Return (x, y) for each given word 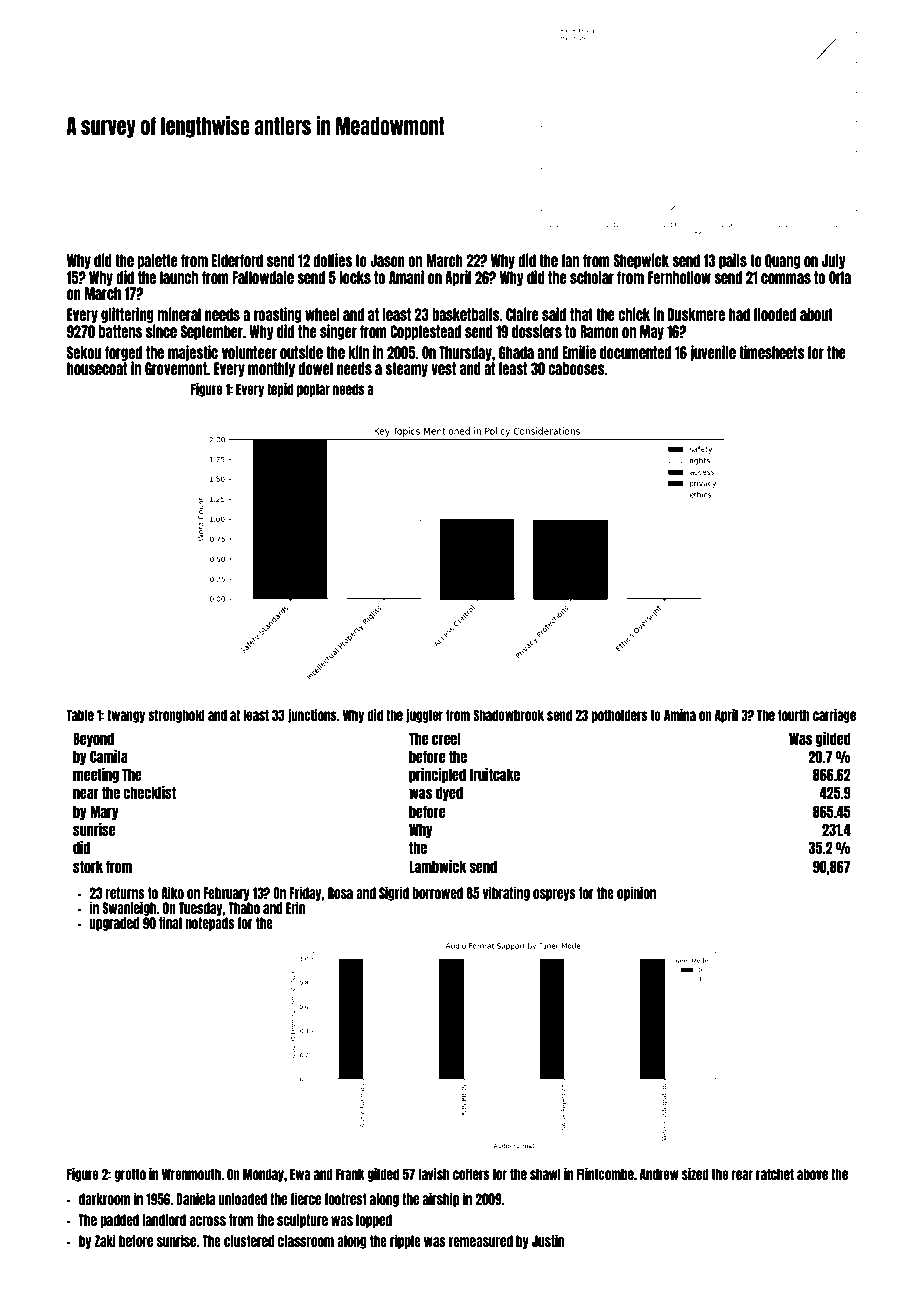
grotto (130, 1175)
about (816, 314)
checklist (149, 792)
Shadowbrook (508, 715)
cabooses (576, 368)
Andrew (659, 1174)
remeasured (481, 1241)
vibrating (506, 893)
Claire (522, 314)
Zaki (105, 1240)
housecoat (97, 368)
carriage (834, 716)
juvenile (713, 353)
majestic (193, 353)
